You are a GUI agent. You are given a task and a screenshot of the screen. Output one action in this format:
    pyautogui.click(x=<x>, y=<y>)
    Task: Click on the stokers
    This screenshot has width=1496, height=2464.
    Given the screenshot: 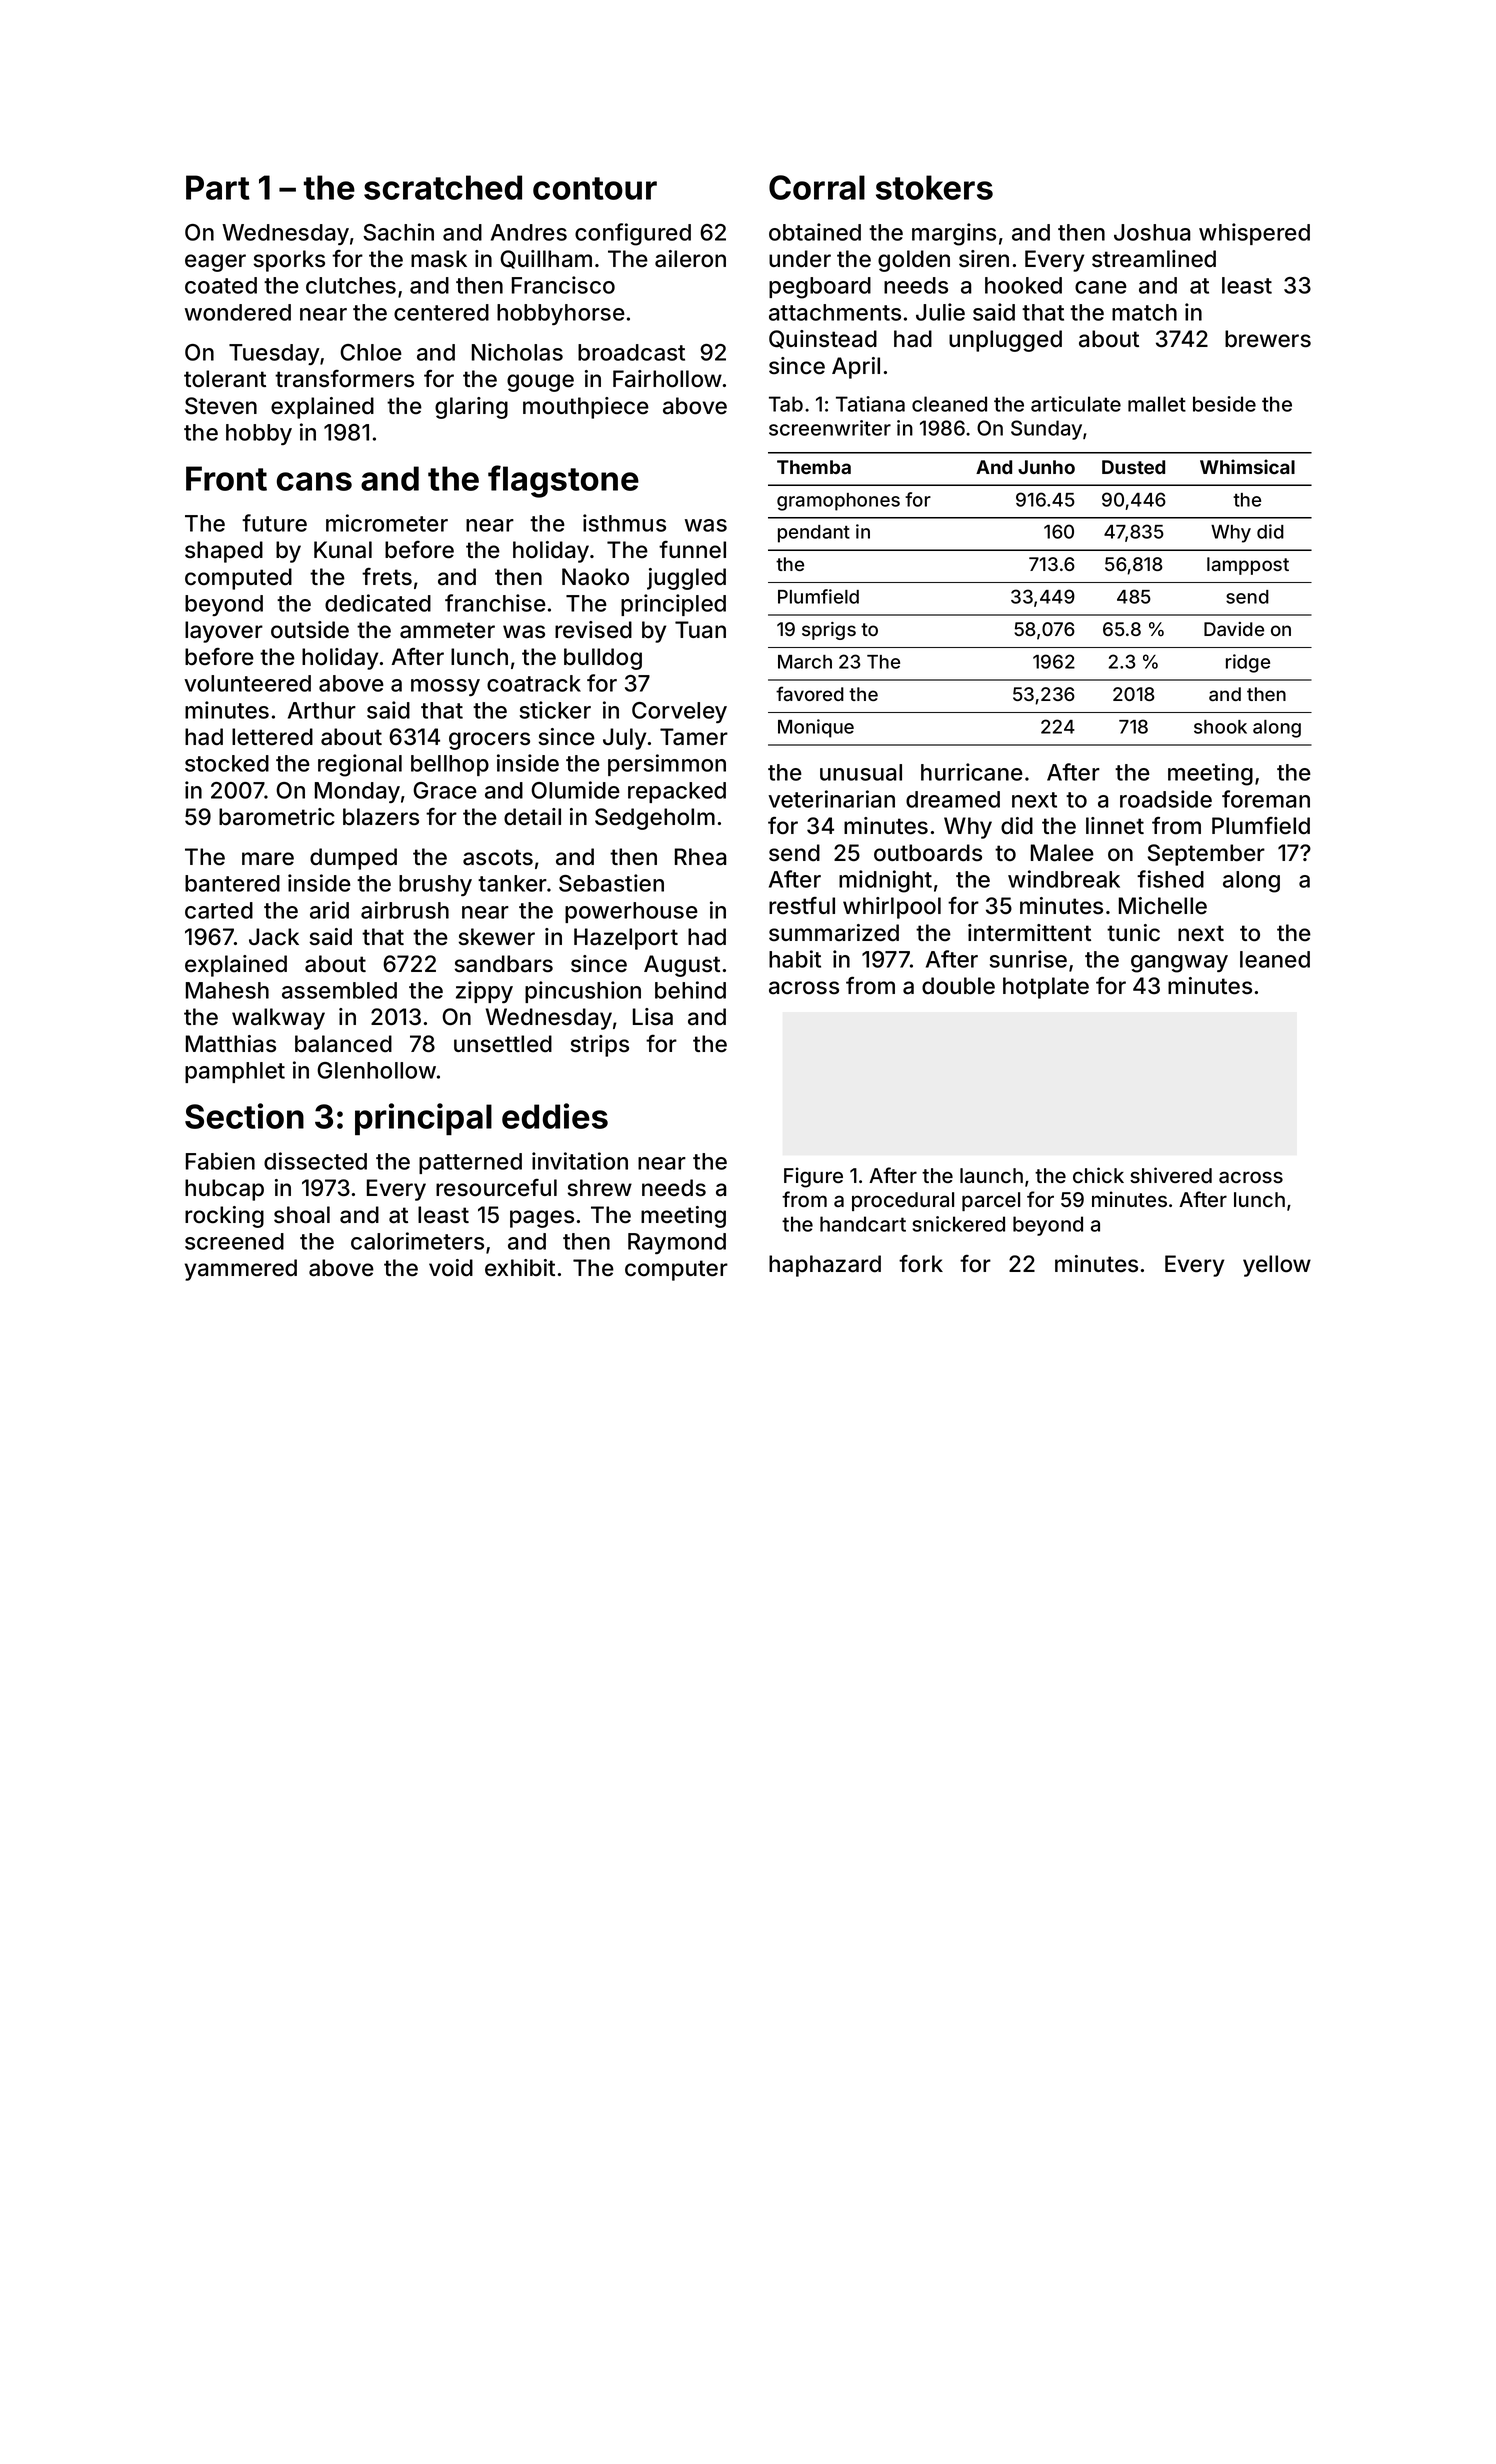 What is the action you would take?
    pyautogui.click(x=934, y=187)
